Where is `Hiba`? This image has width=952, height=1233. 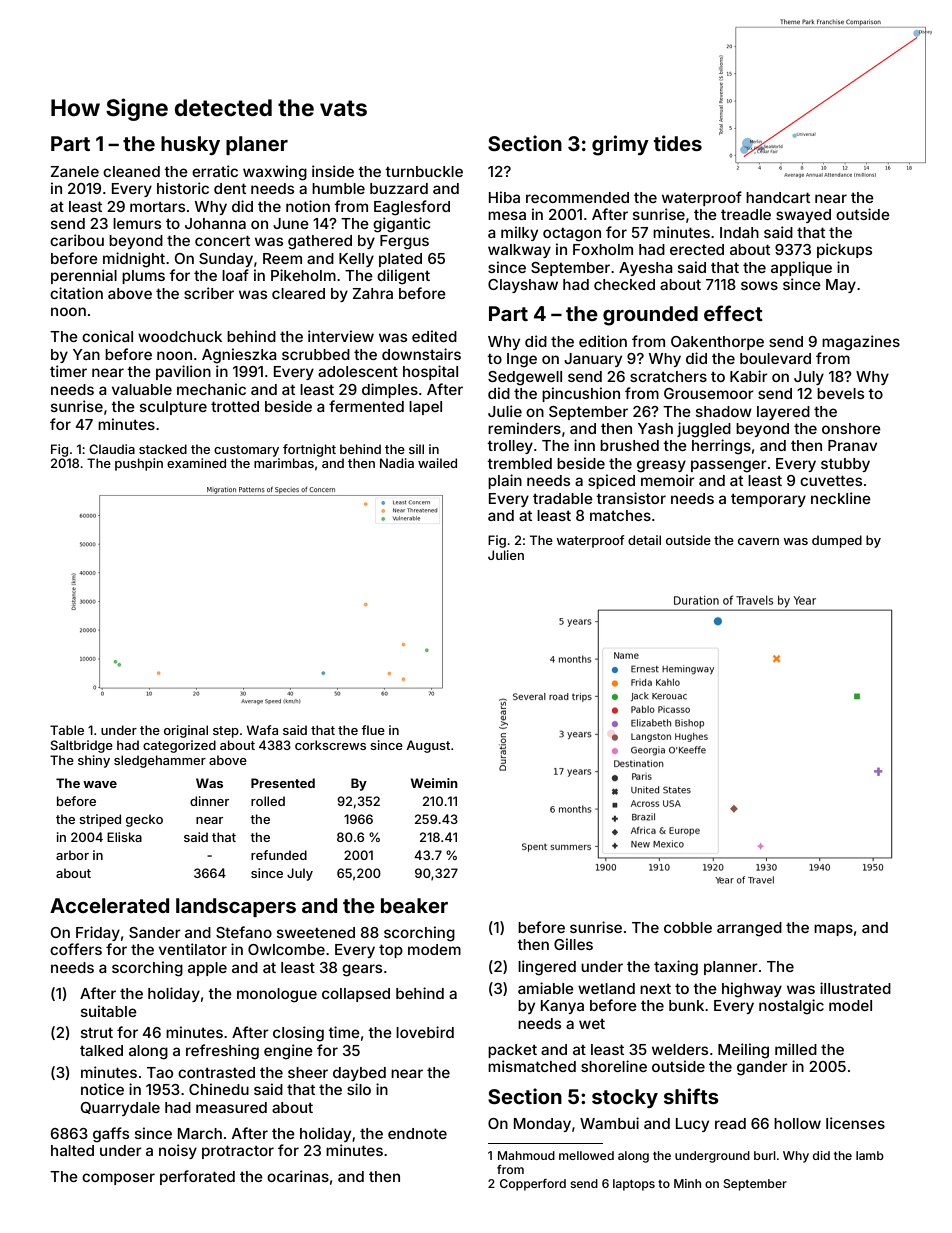 Hiba is located at coordinates (504, 197).
